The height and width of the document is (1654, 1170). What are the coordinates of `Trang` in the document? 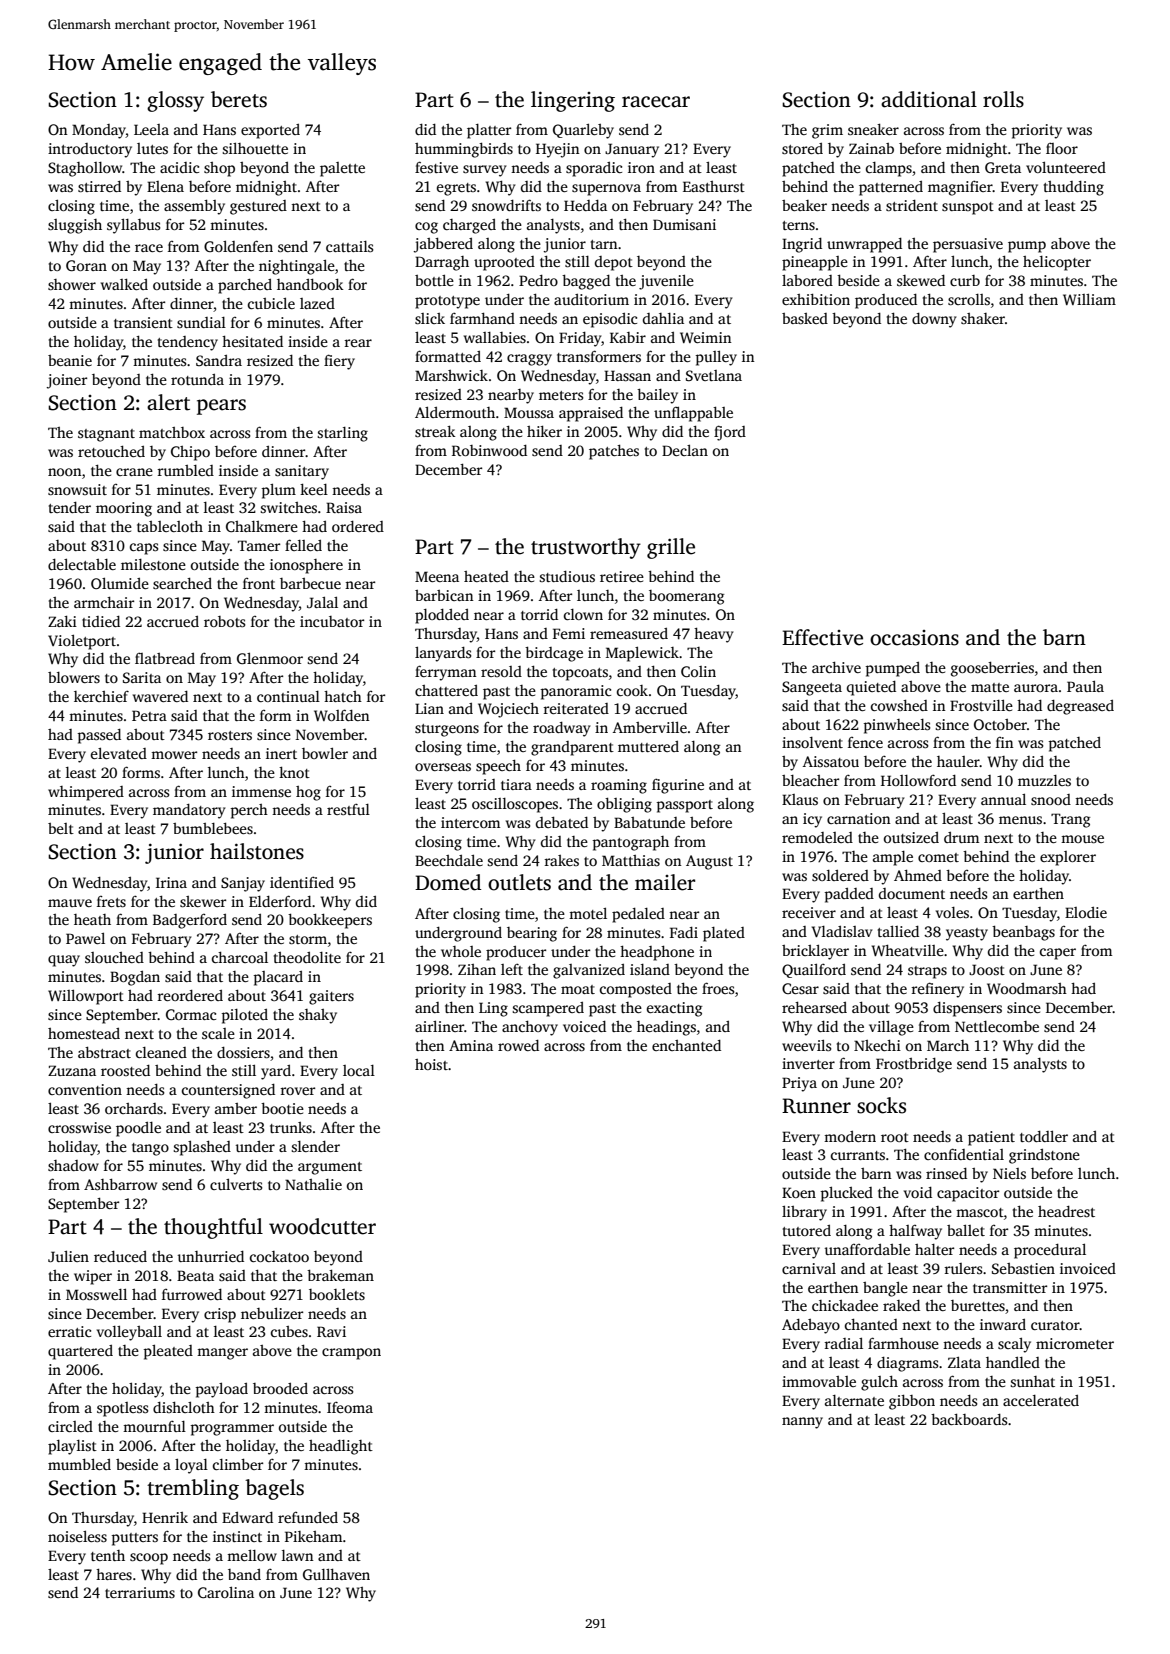 It's located at (1071, 820).
